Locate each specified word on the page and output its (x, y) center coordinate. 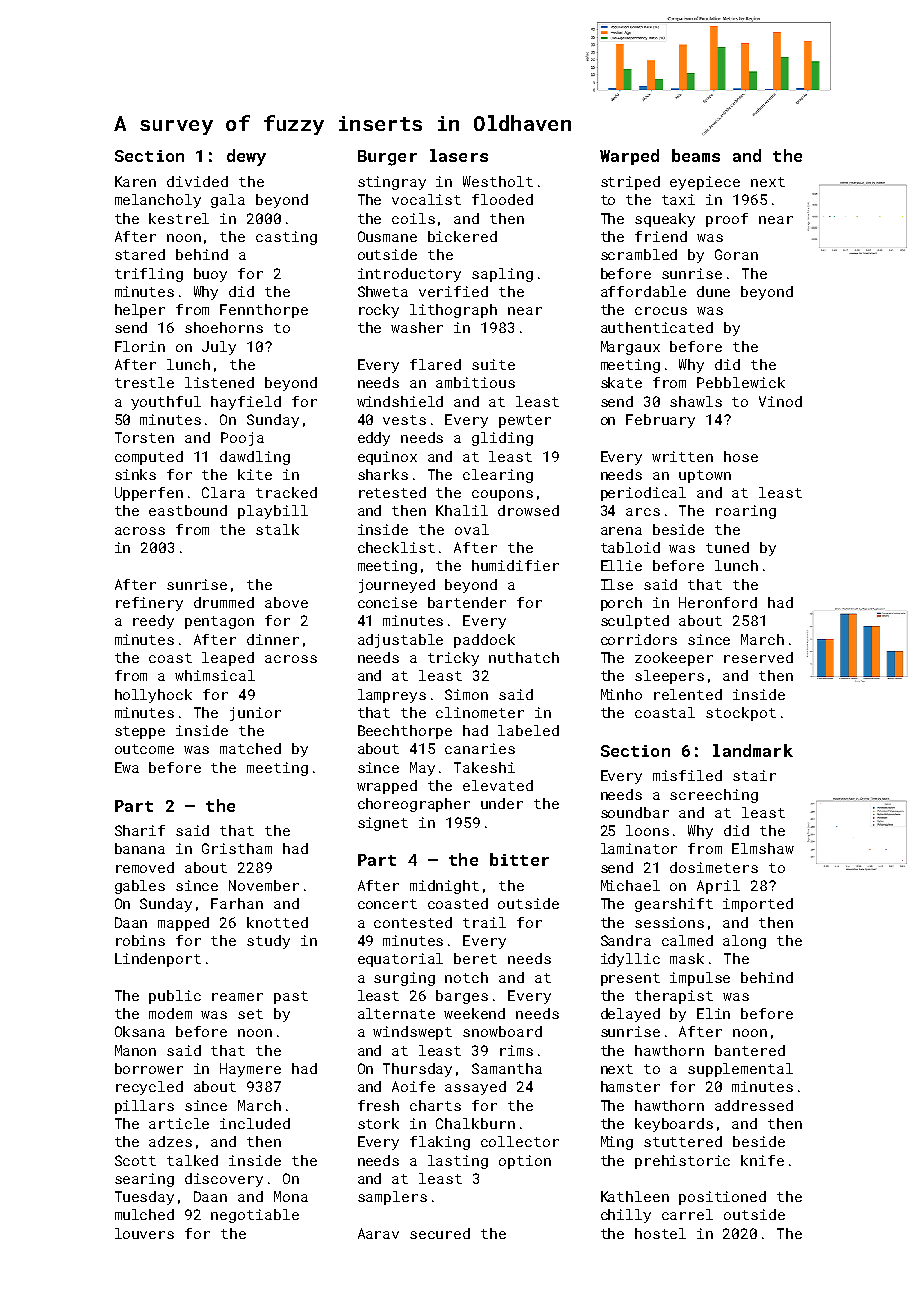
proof (727, 220)
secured (440, 1233)
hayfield (246, 403)
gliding (502, 439)
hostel (660, 1233)
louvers (144, 1233)
